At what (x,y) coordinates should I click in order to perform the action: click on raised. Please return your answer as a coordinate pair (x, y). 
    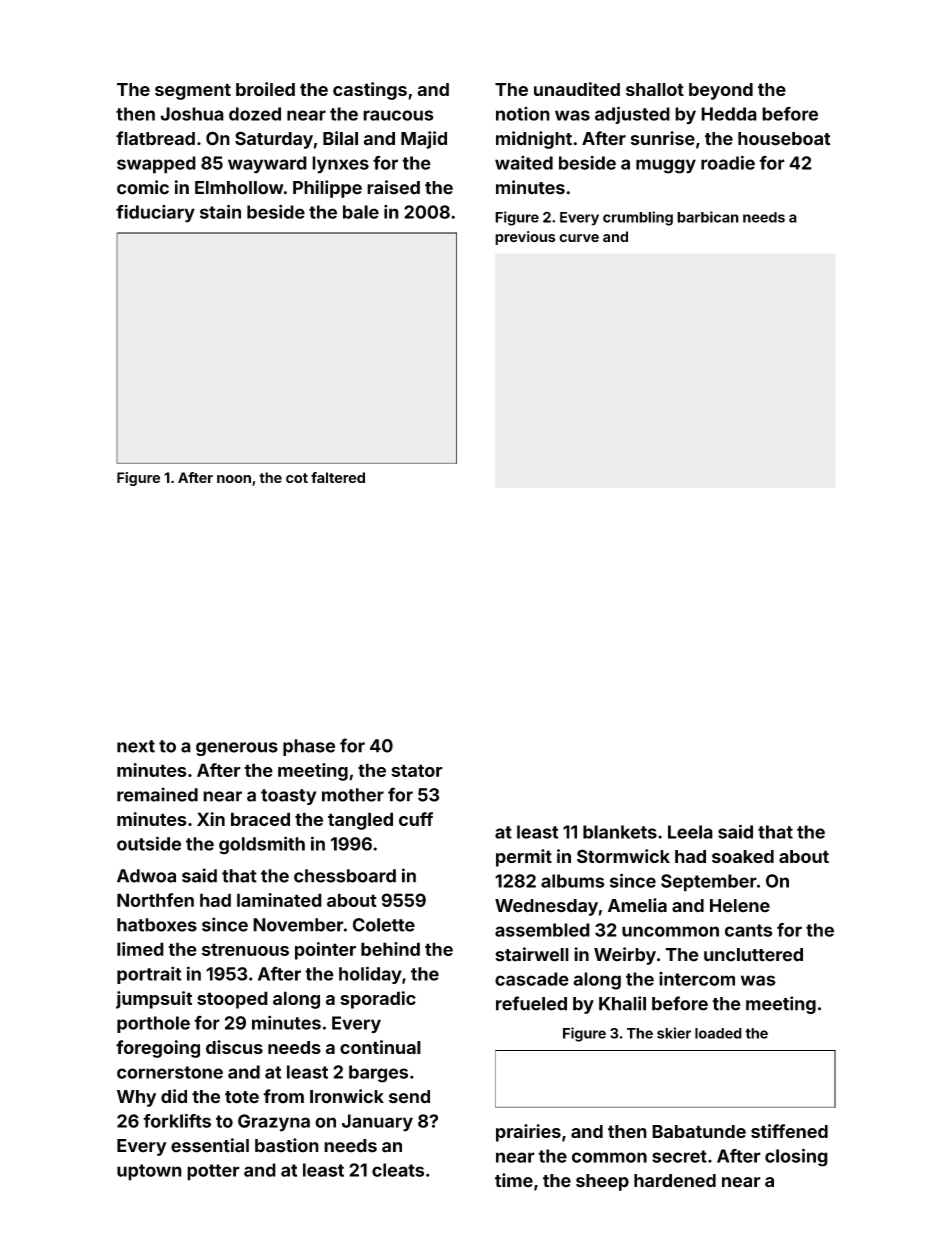
    Looking at the image, I should click on (393, 187).
